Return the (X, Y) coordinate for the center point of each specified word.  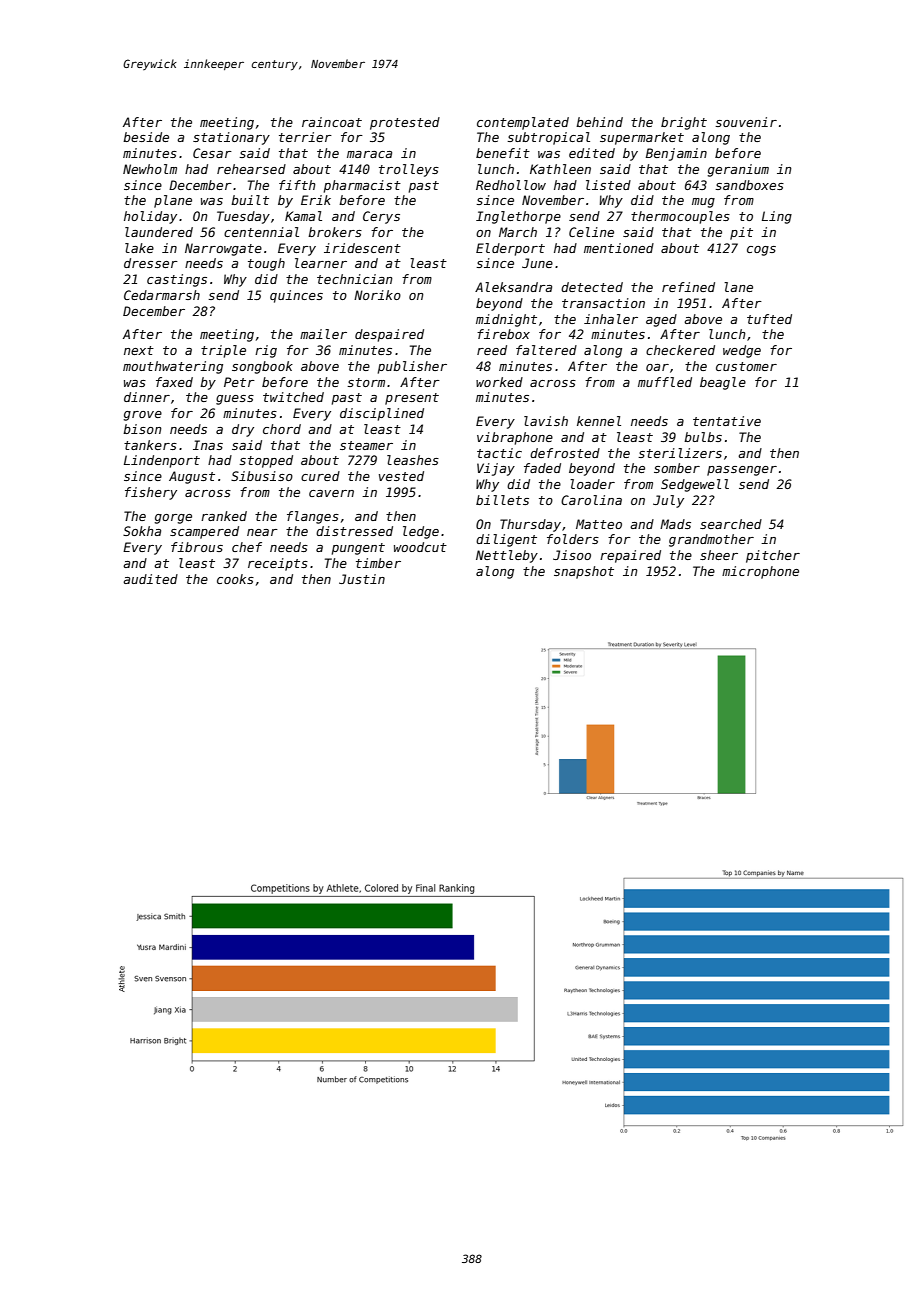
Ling (777, 217)
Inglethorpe (518, 217)
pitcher (773, 556)
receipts (278, 564)
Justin (362, 579)
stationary (231, 138)
